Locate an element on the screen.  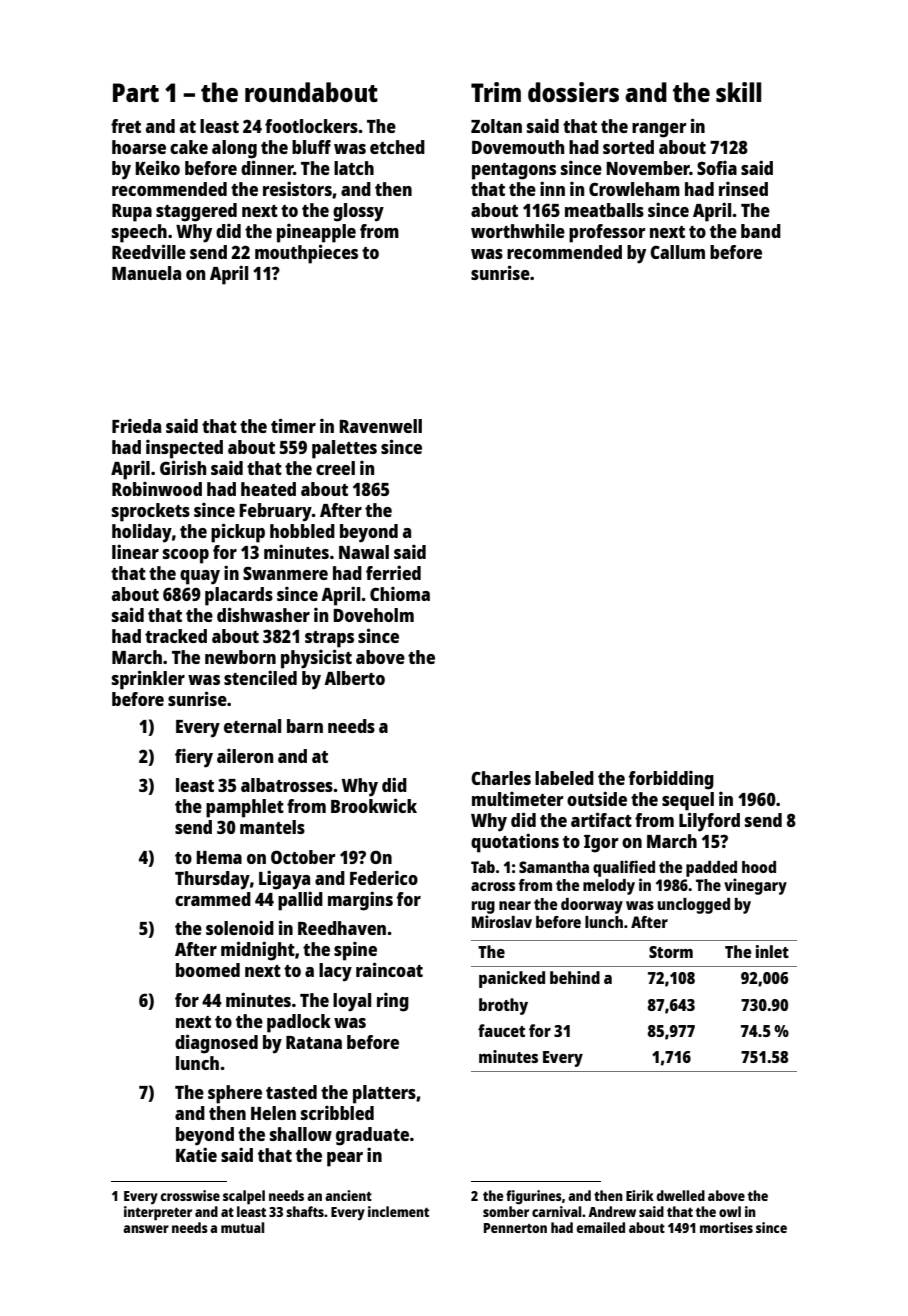
fret is located at coordinates (126, 126).
